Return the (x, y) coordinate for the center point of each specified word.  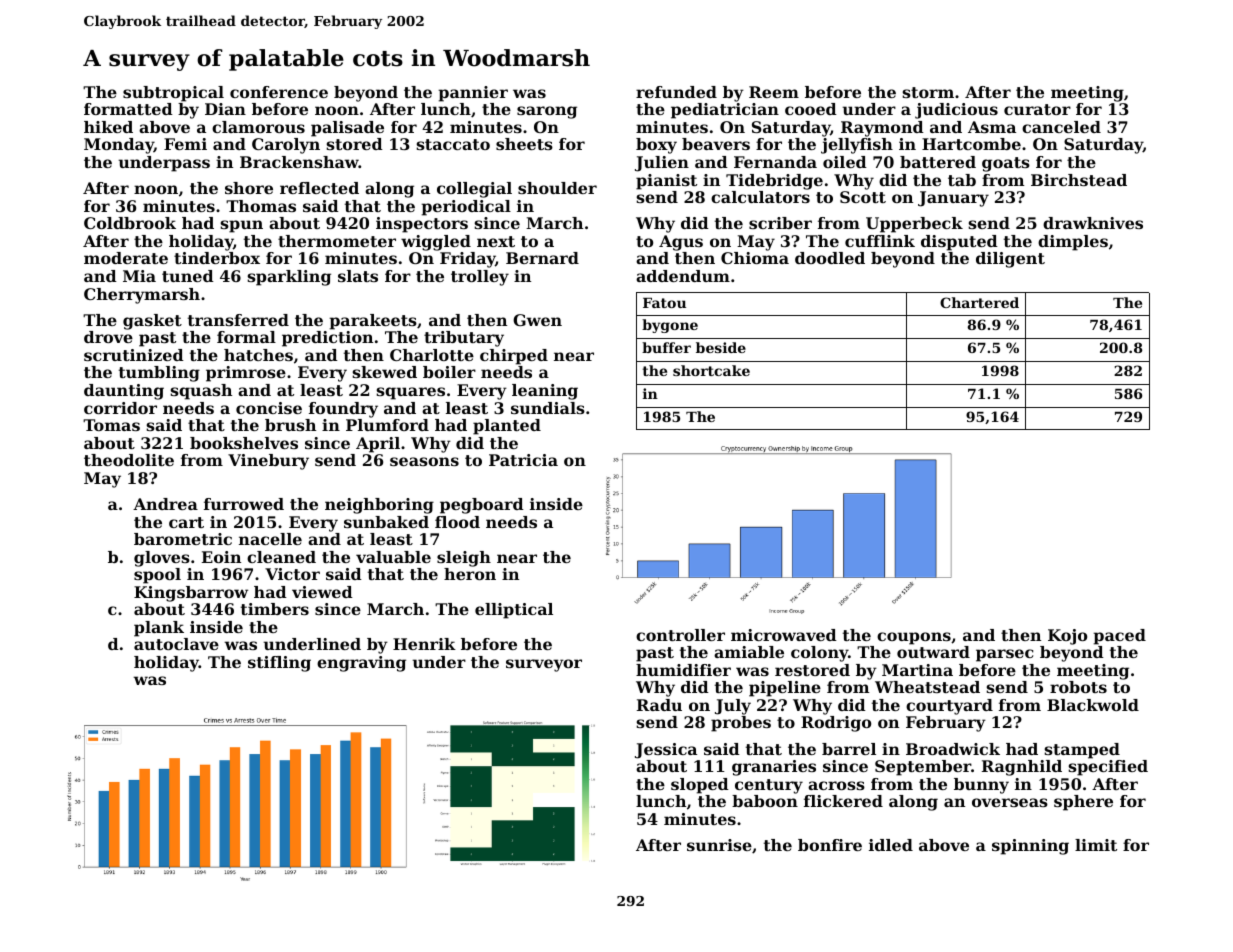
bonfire (830, 845)
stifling (279, 664)
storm (928, 92)
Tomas (111, 425)
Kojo (1067, 637)
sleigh (464, 559)
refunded (676, 92)
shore (249, 188)
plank (159, 629)
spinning (1030, 847)
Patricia (523, 460)
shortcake (711, 370)
